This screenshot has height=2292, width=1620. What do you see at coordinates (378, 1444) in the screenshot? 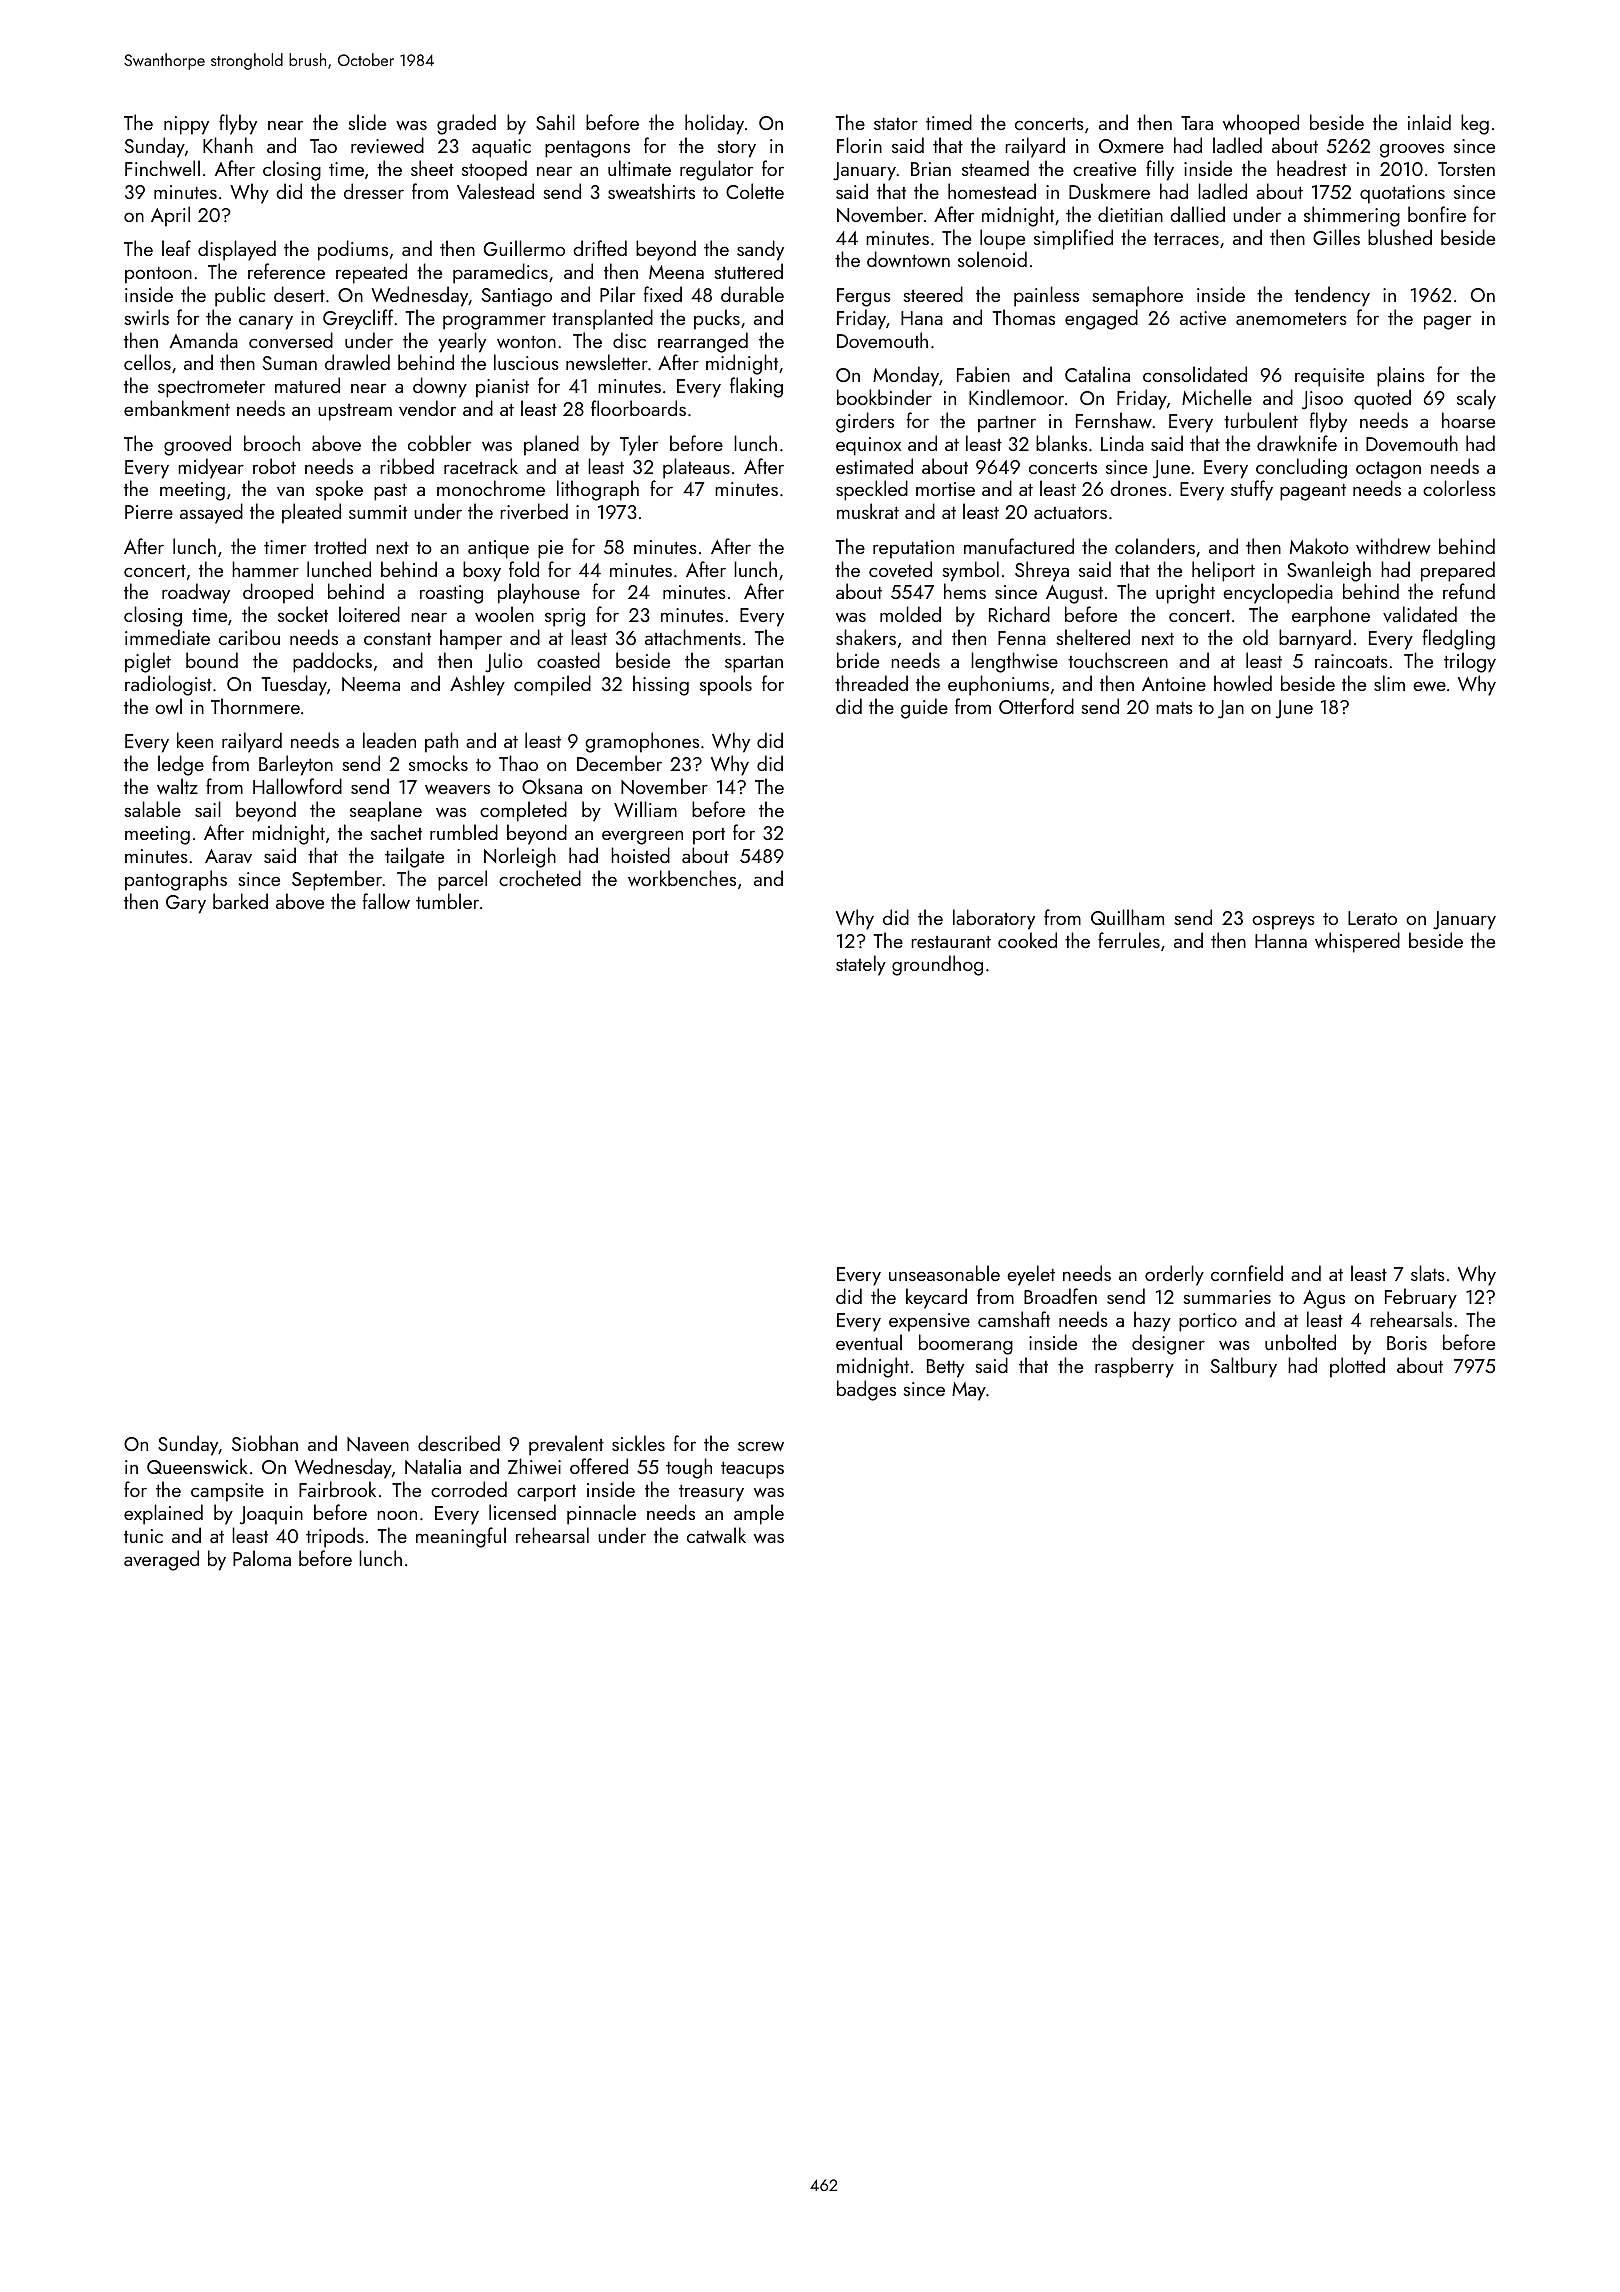
I see `Naveen` at bounding box center [378, 1444].
